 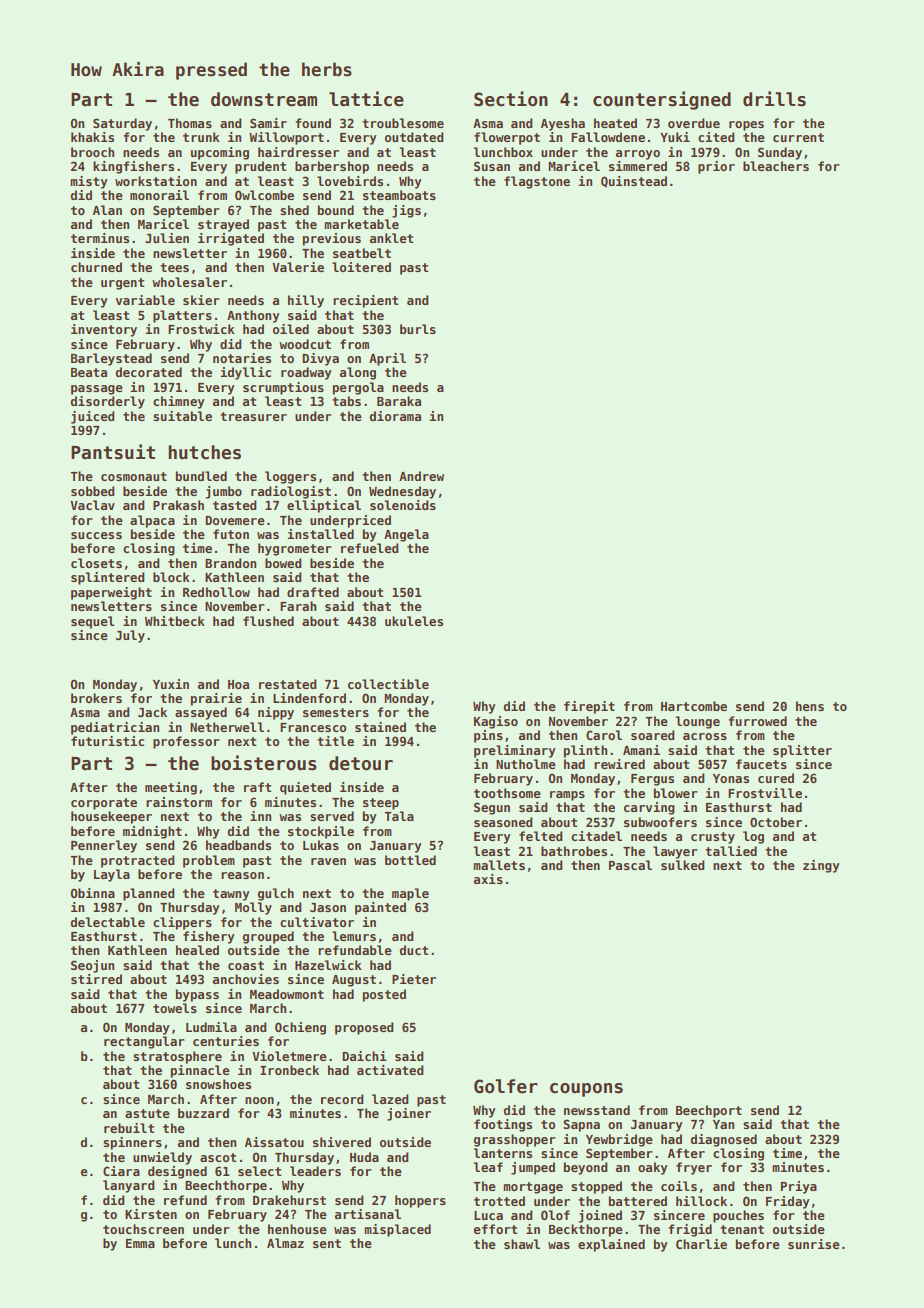 What do you see at coordinates (399, 401) in the screenshot?
I see `Baraka` at bounding box center [399, 401].
